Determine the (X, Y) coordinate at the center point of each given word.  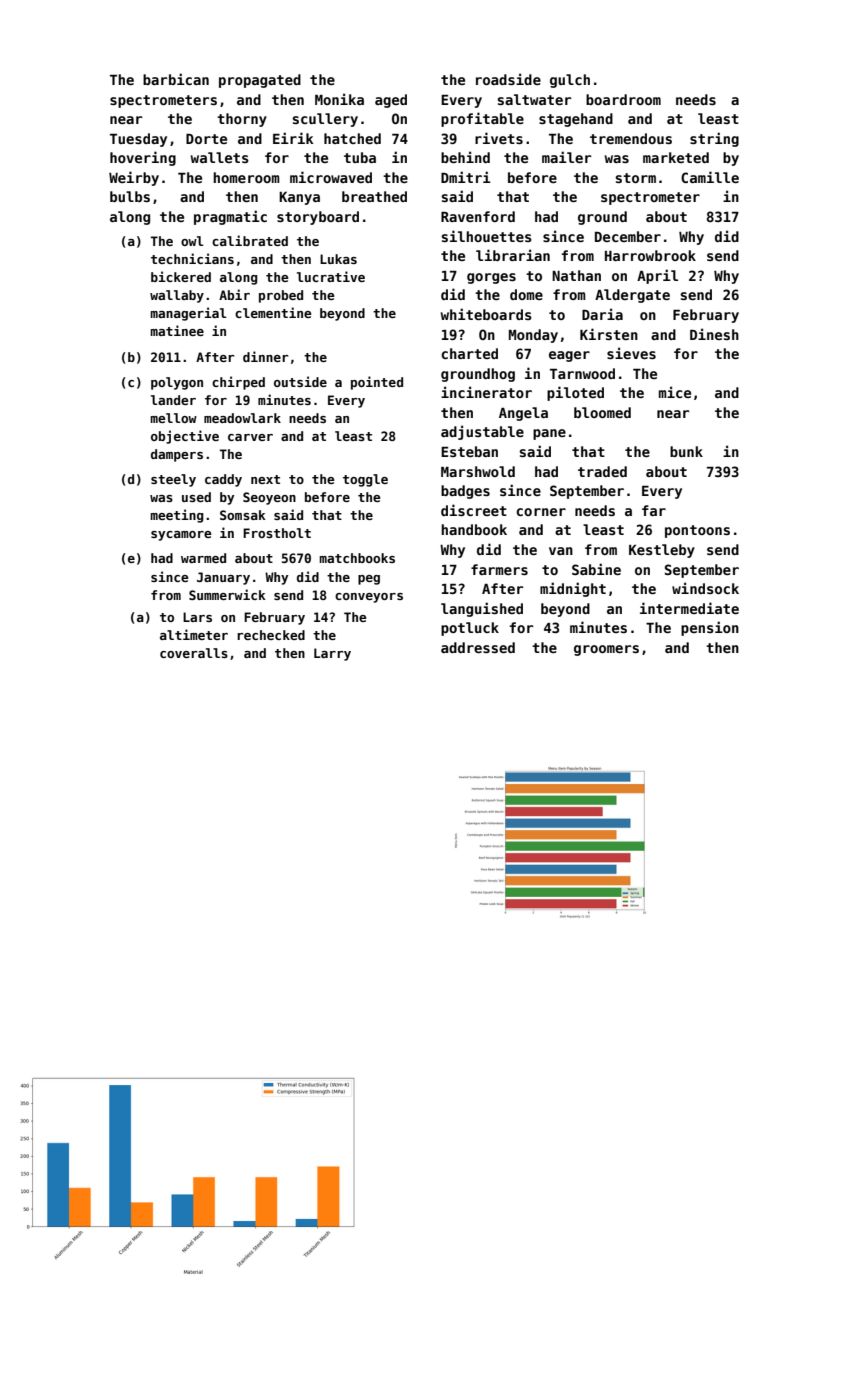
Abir (234, 294)
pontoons (697, 531)
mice (675, 392)
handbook (474, 529)
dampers (177, 455)
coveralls (194, 653)
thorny (242, 120)
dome (526, 294)
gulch (570, 81)
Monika (339, 99)
